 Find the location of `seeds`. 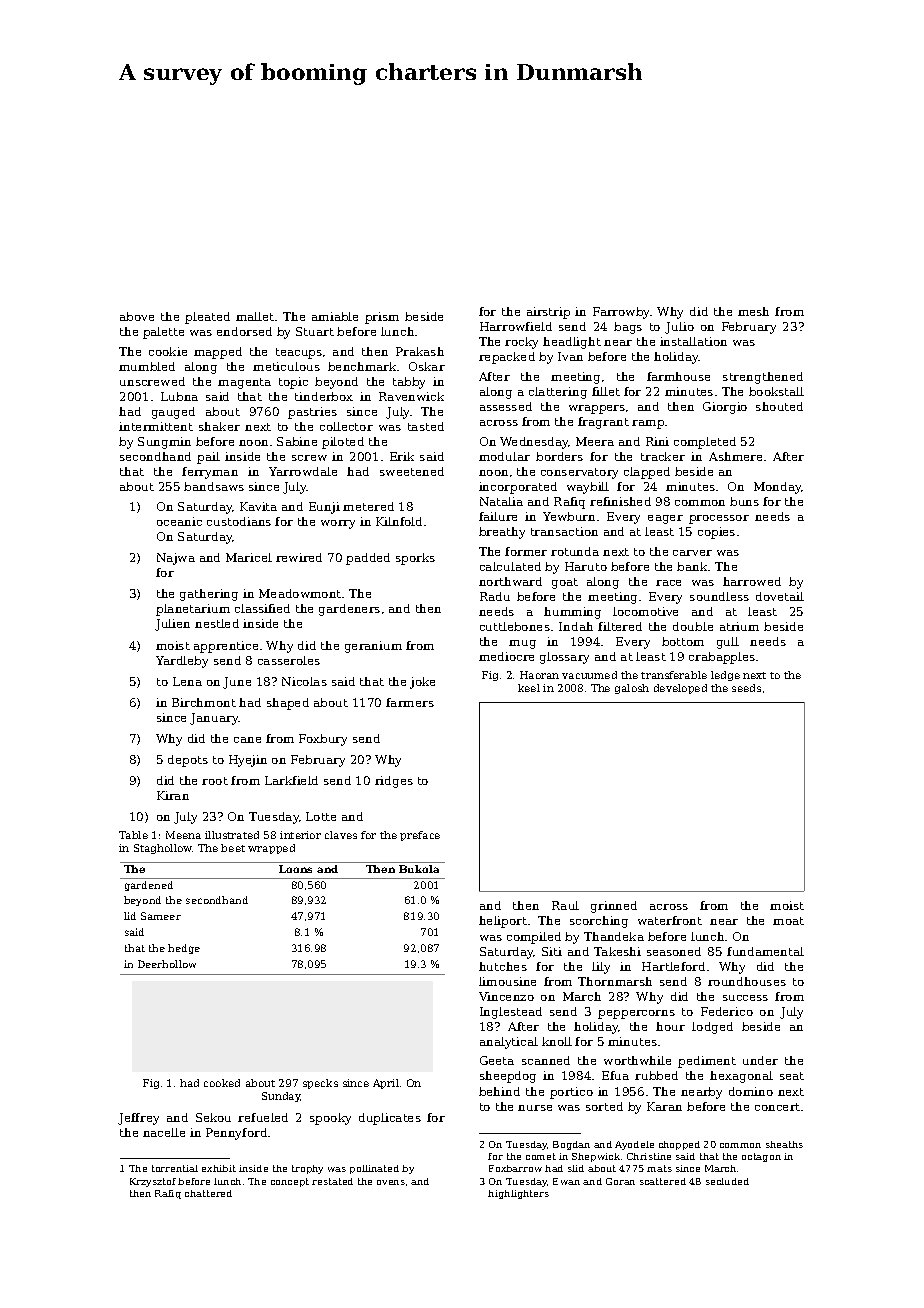

seeds is located at coordinates (746, 688).
